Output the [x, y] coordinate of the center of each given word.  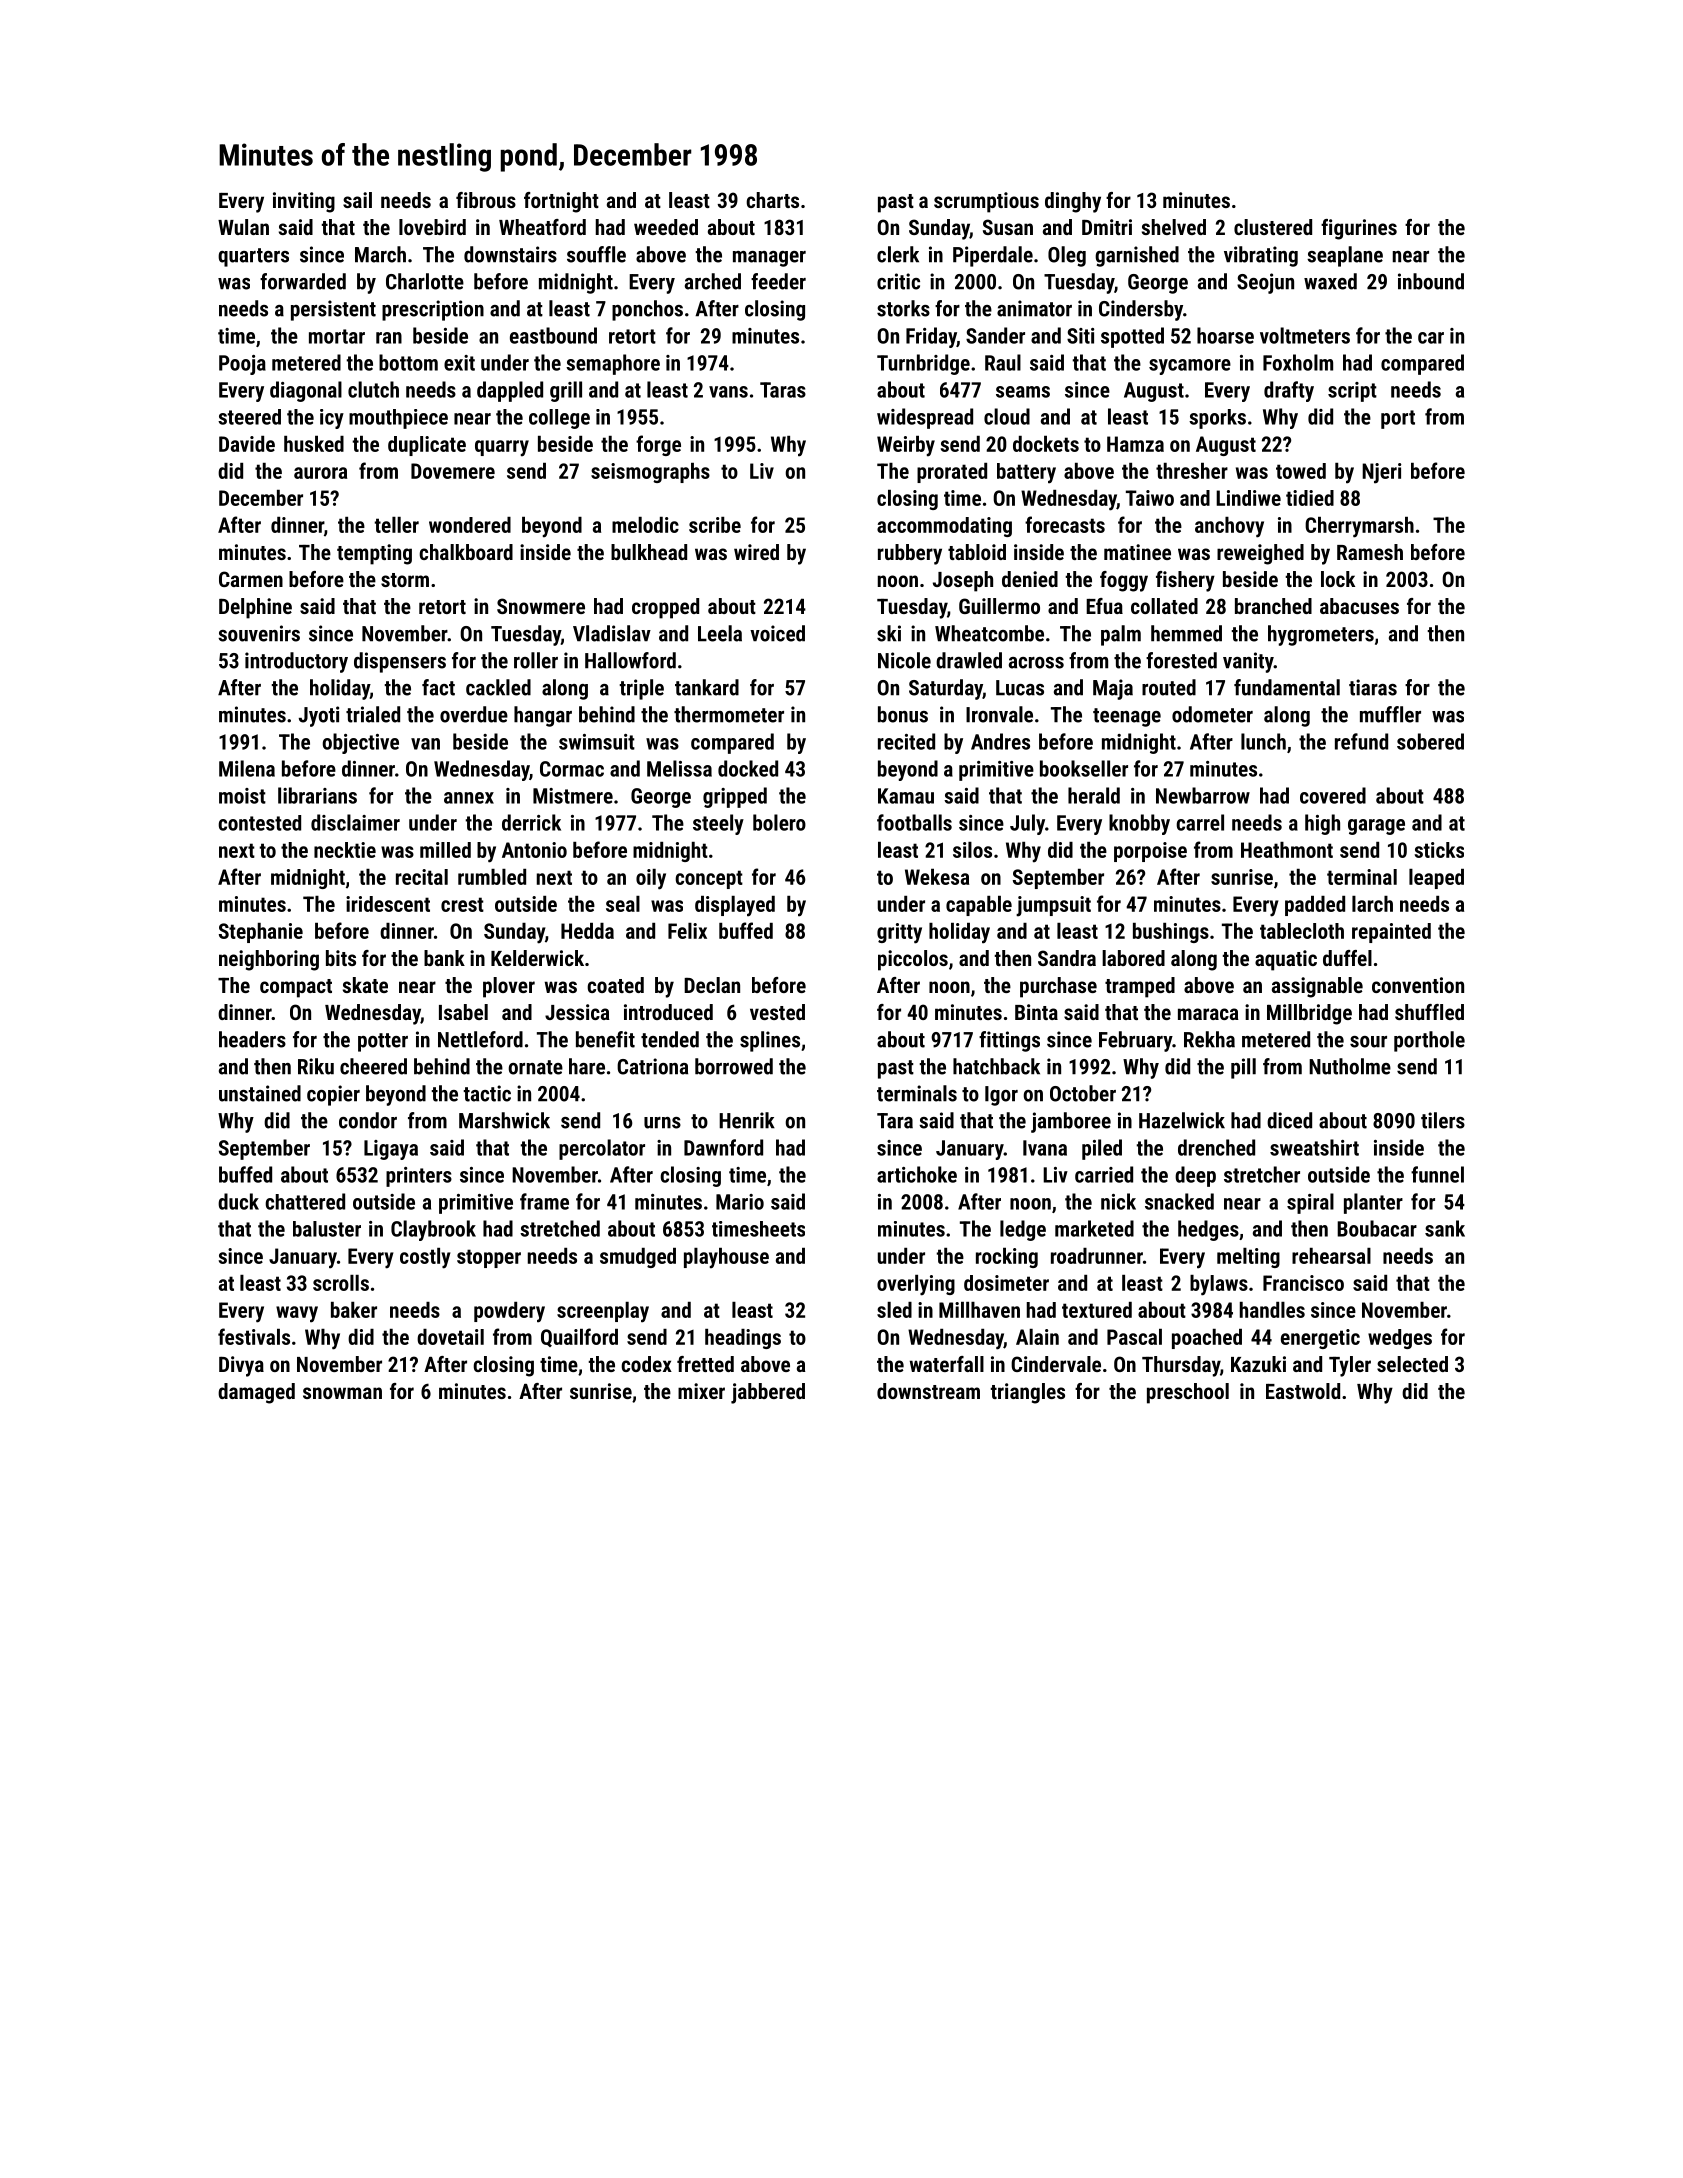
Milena [247, 768]
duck [238, 1201]
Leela [720, 633]
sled [894, 1310]
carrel [1200, 822]
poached [1207, 1339]
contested [259, 823]
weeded [666, 227]
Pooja [242, 365]
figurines [1359, 229]
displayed [735, 906]
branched [1273, 606]
